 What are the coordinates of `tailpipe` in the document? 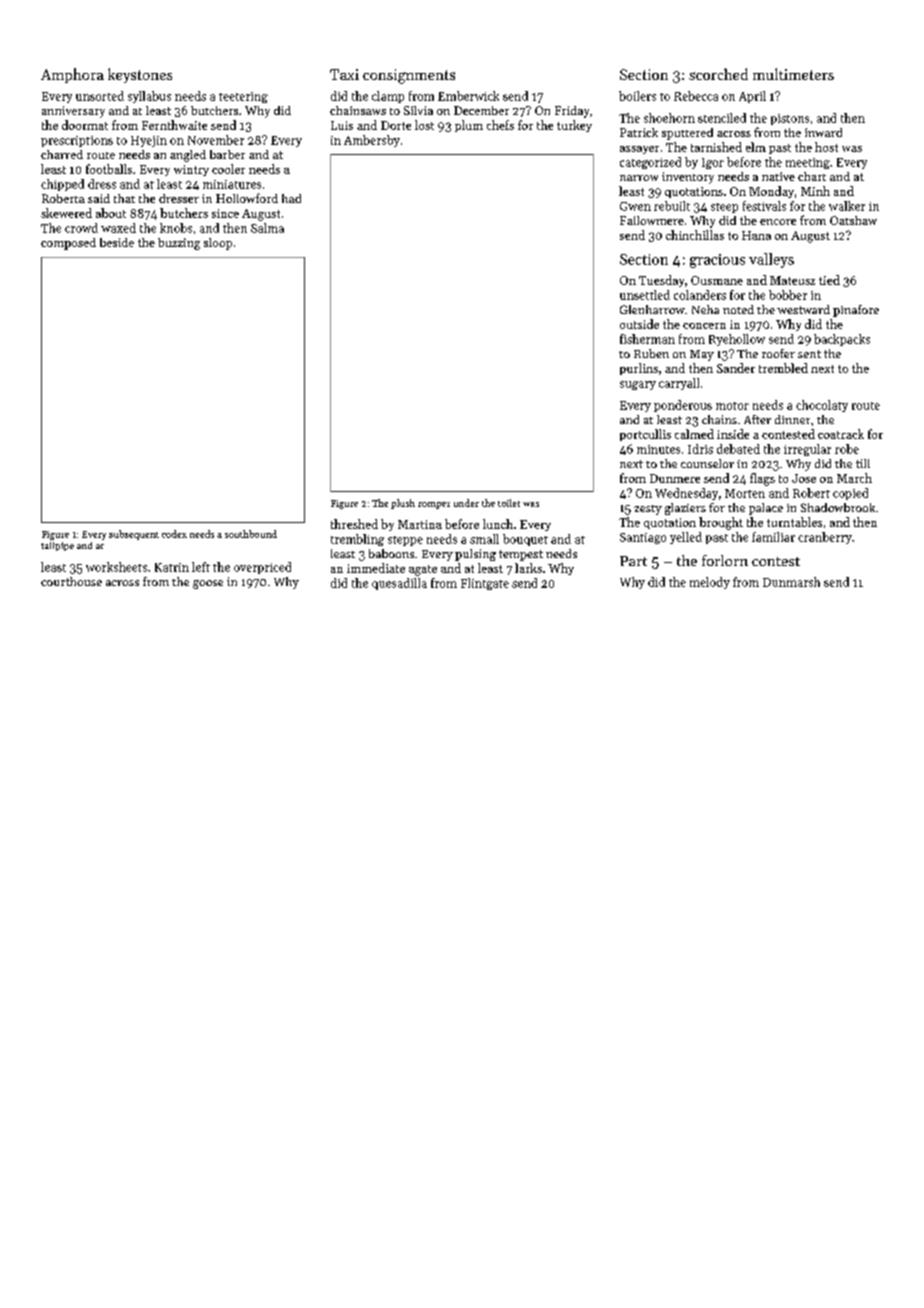 It's located at (57, 546).
